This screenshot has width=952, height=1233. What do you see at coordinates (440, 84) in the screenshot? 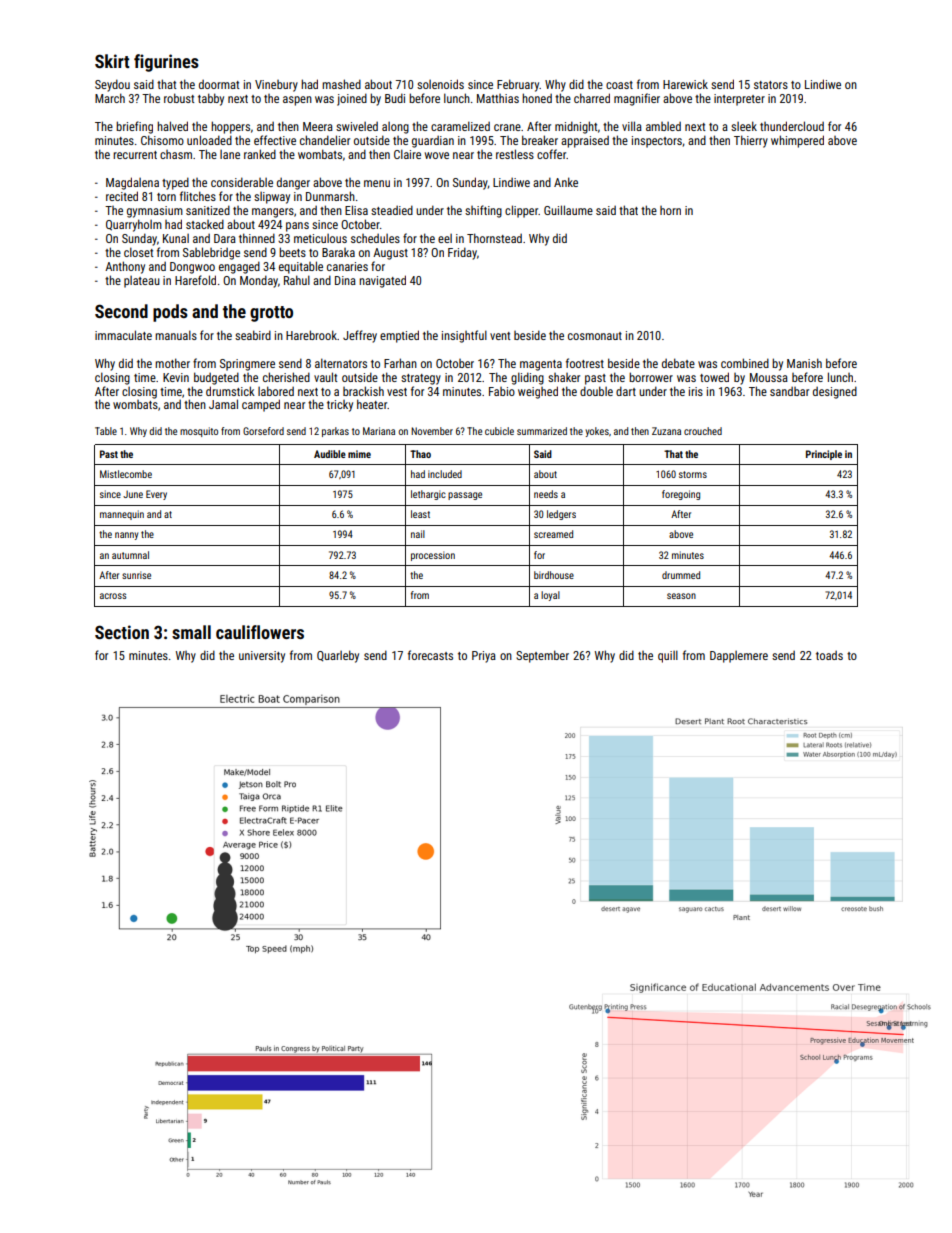
I see `solenoids` at bounding box center [440, 84].
